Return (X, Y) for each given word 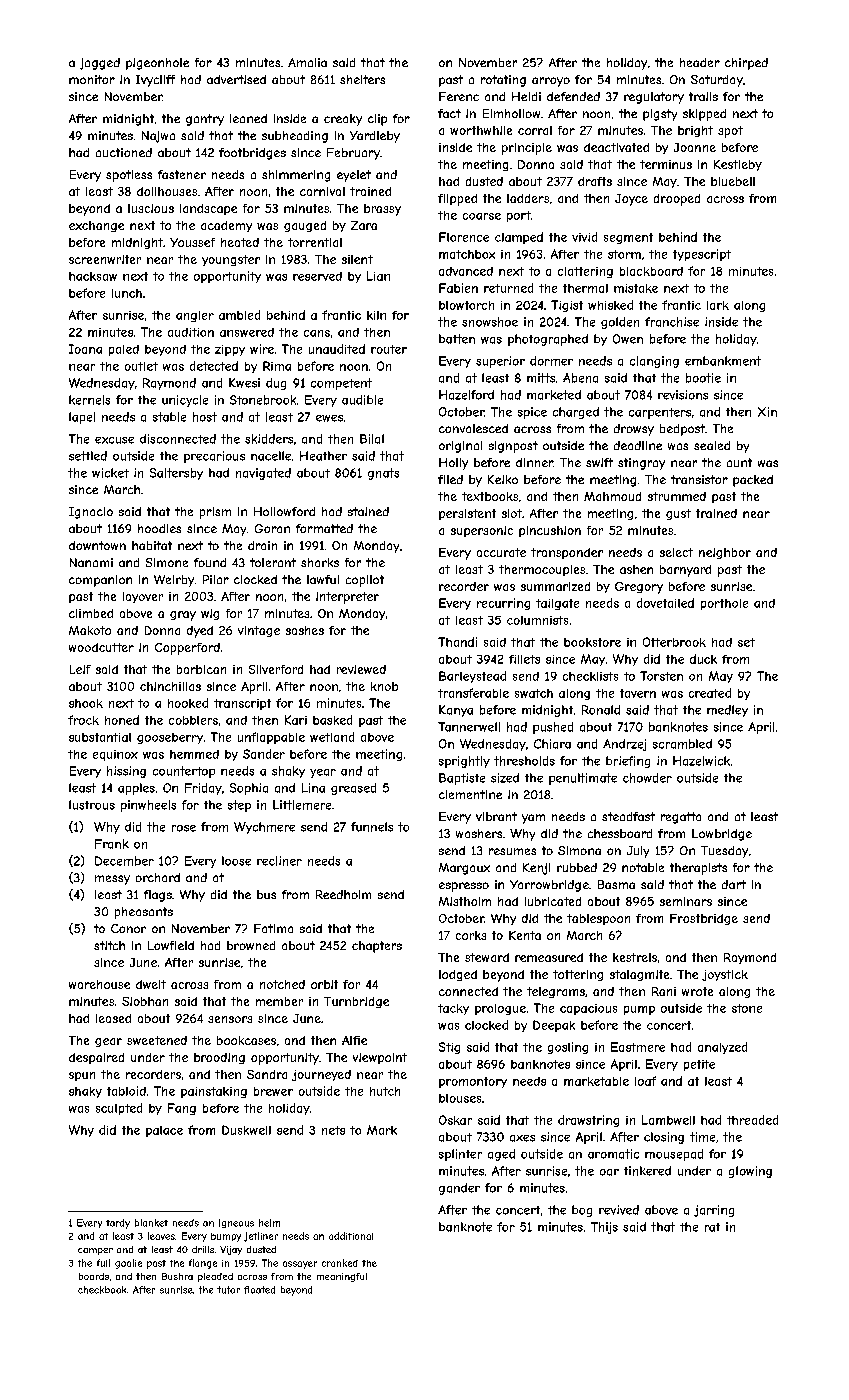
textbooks (490, 496)
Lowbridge (722, 835)
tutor (228, 1290)
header (700, 62)
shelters (362, 79)
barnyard (685, 571)
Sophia (249, 789)
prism (215, 513)
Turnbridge (356, 1002)
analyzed (722, 1048)
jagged (100, 64)
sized (505, 778)
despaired (96, 1058)
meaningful (342, 1277)
